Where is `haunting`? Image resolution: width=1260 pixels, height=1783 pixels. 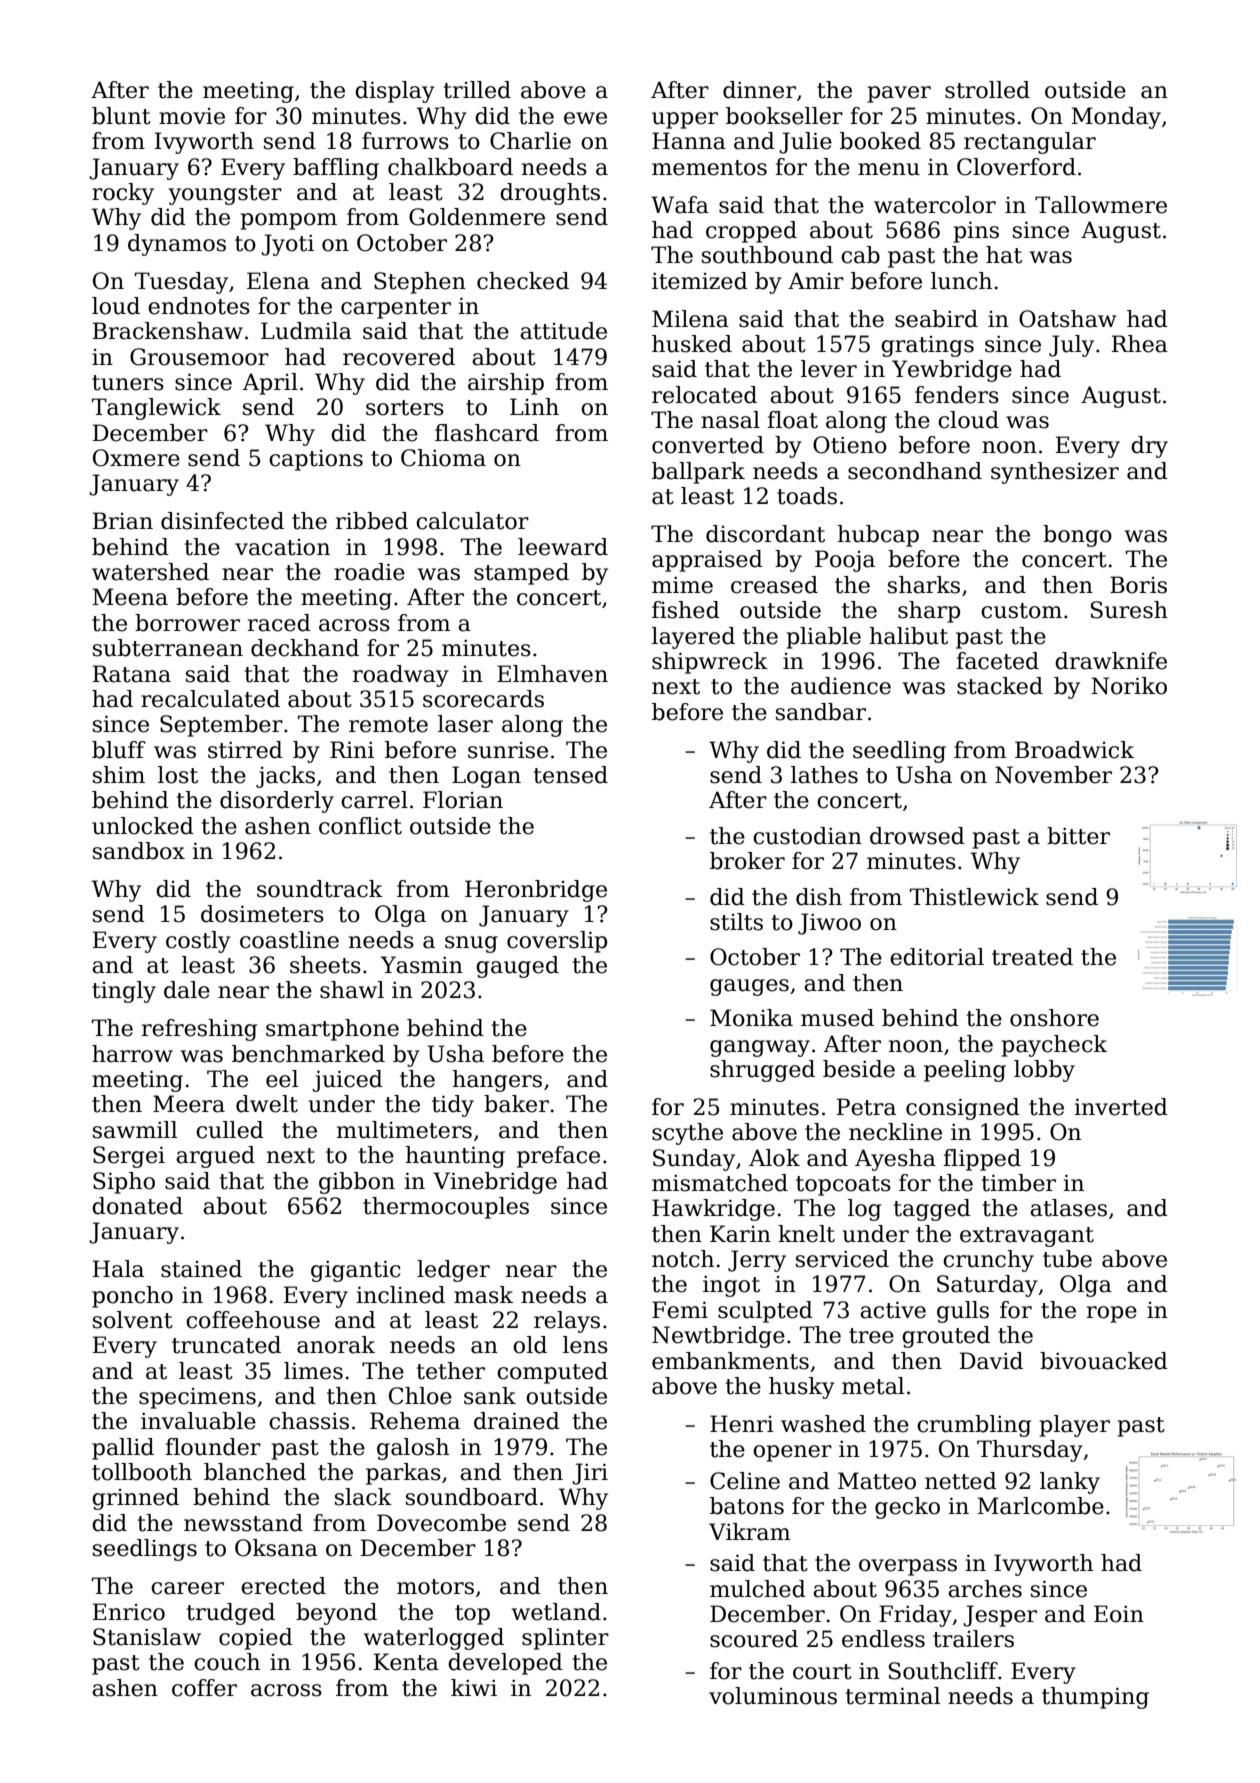 haunting is located at coordinates (455, 1157).
